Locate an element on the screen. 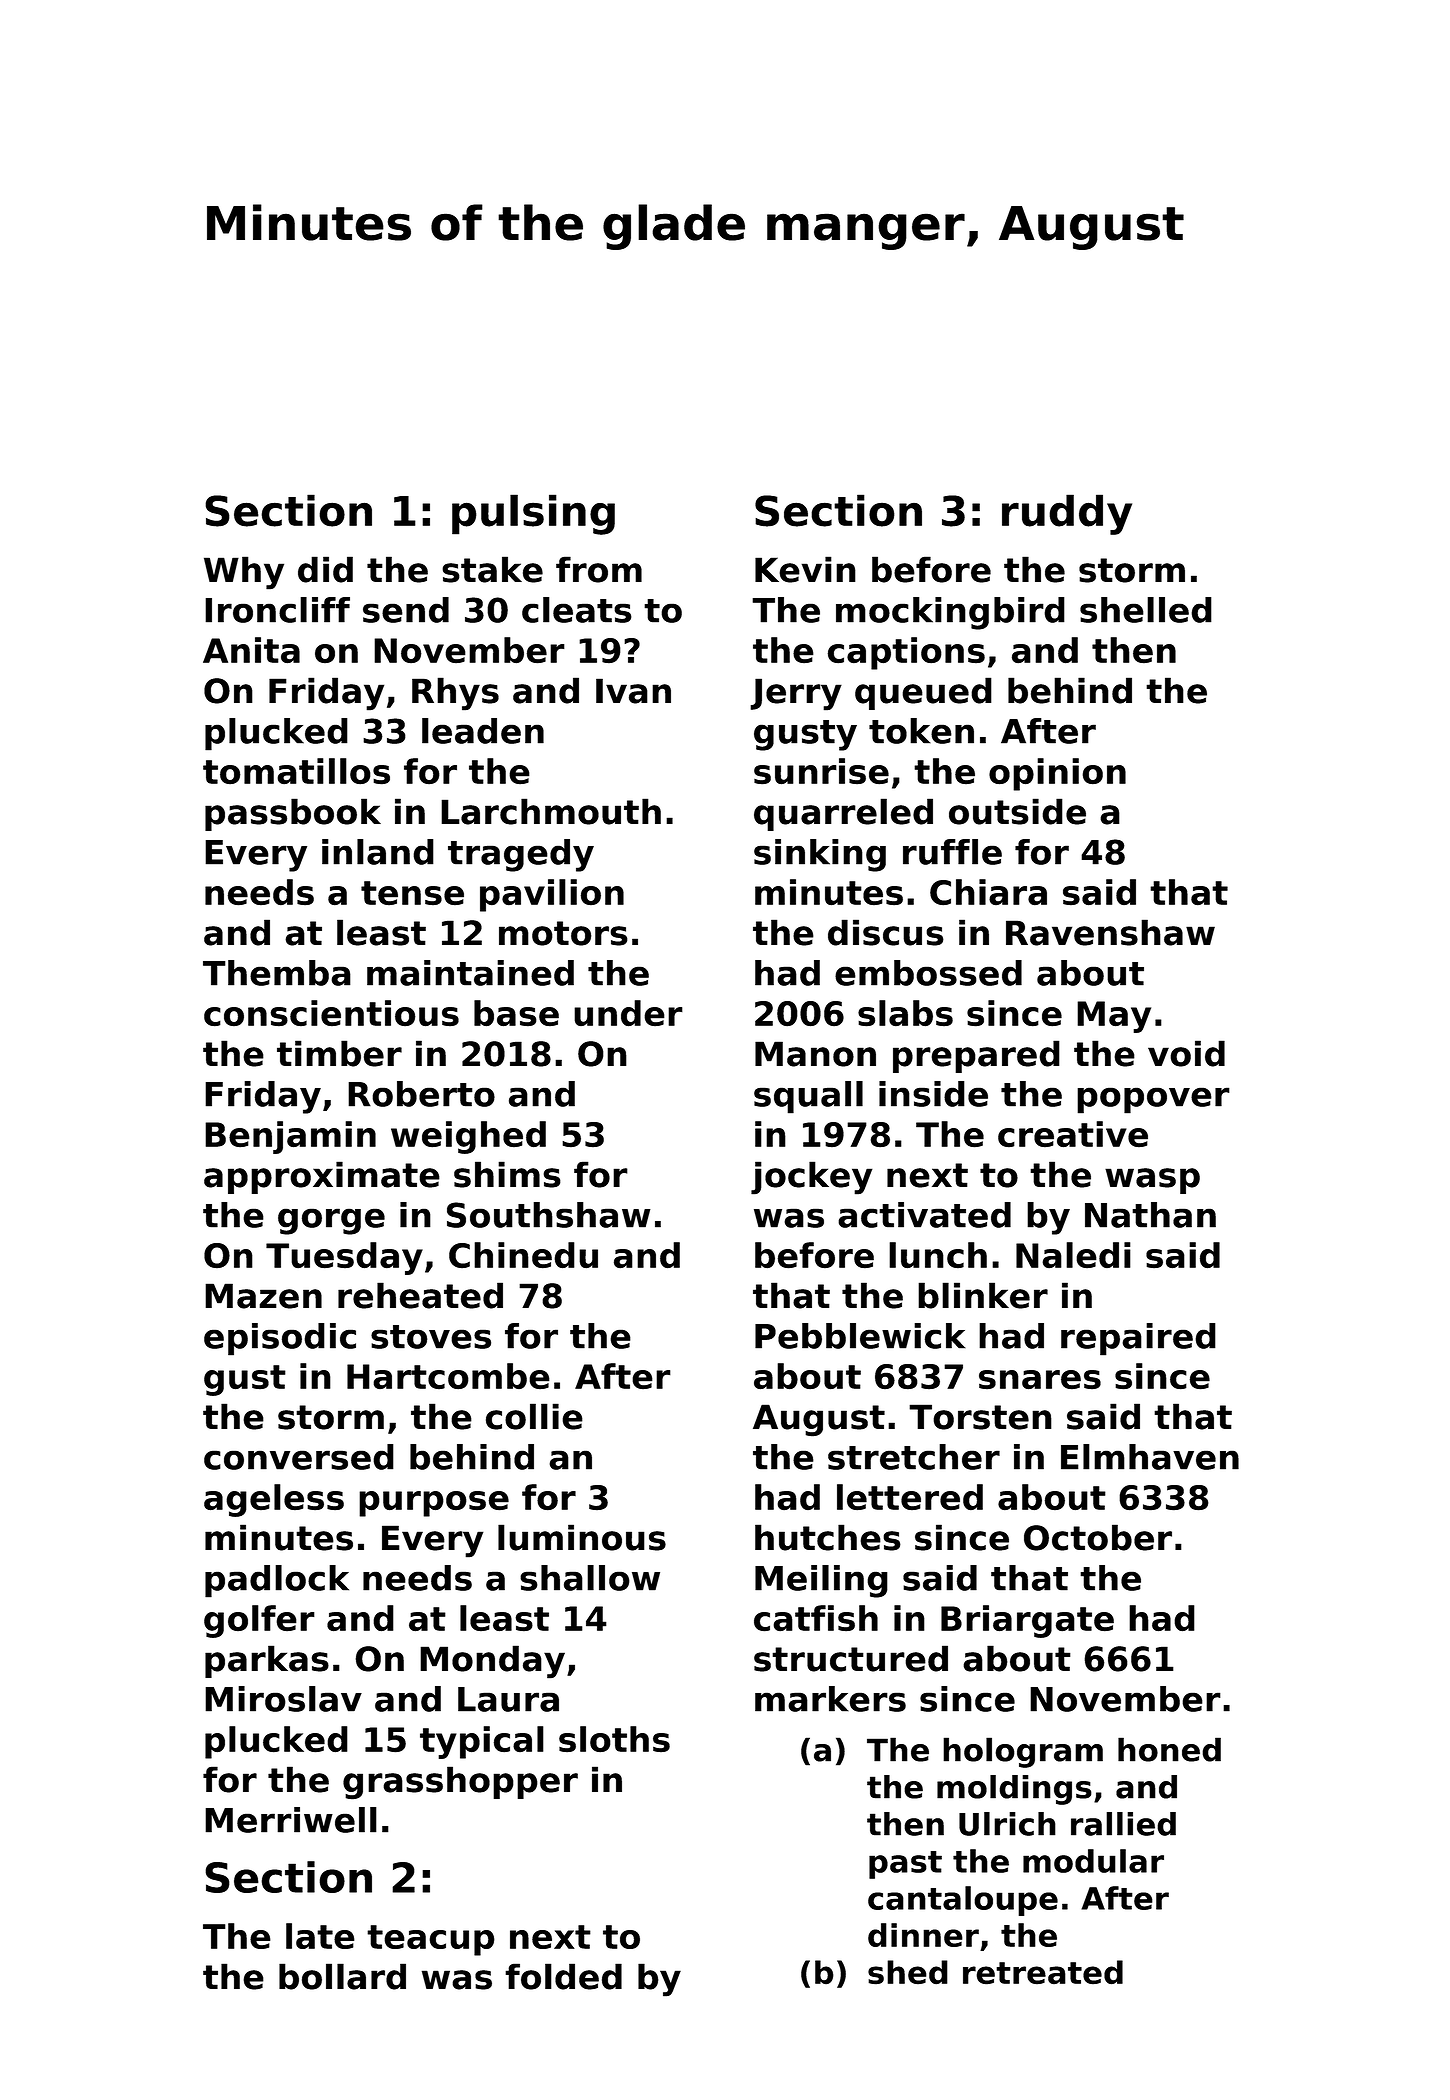 Image resolution: width=1450 pixels, height=2100 pixels. Monday is located at coordinates (492, 1662).
